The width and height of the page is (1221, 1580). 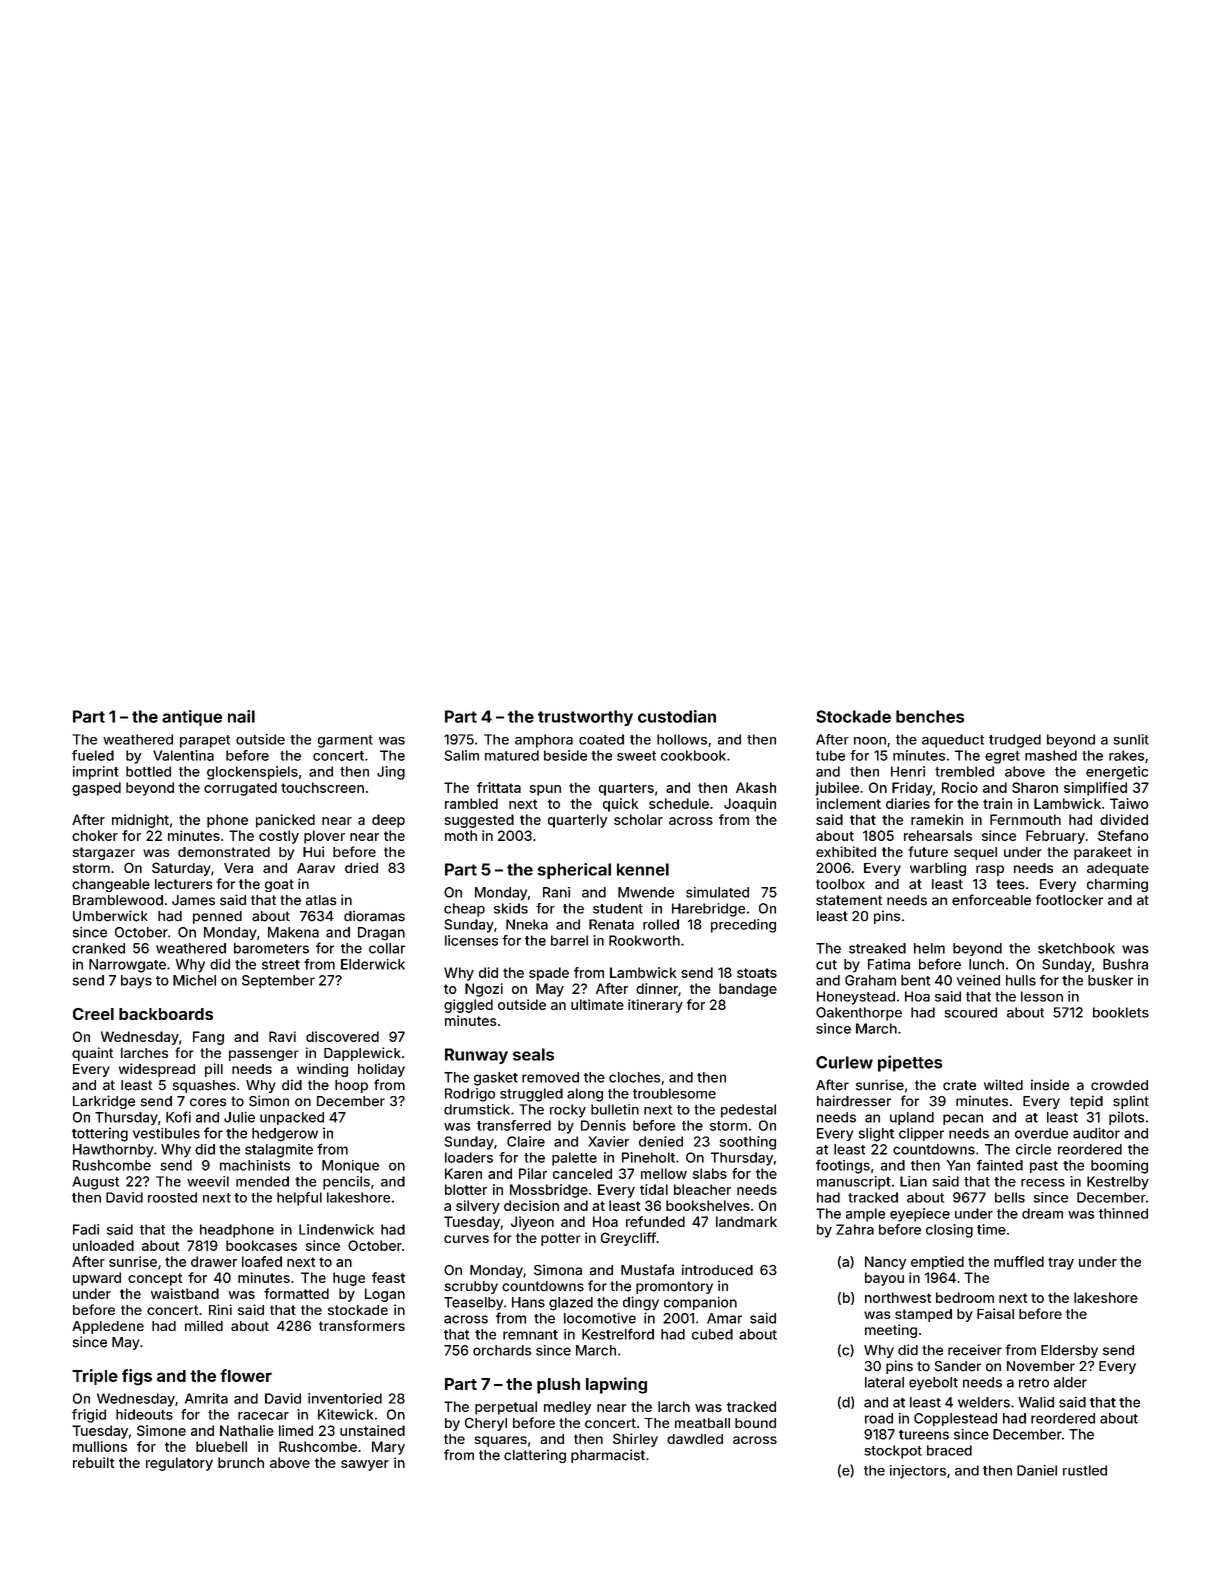 What do you see at coordinates (585, 718) in the page?
I see `trustworthy` at bounding box center [585, 718].
